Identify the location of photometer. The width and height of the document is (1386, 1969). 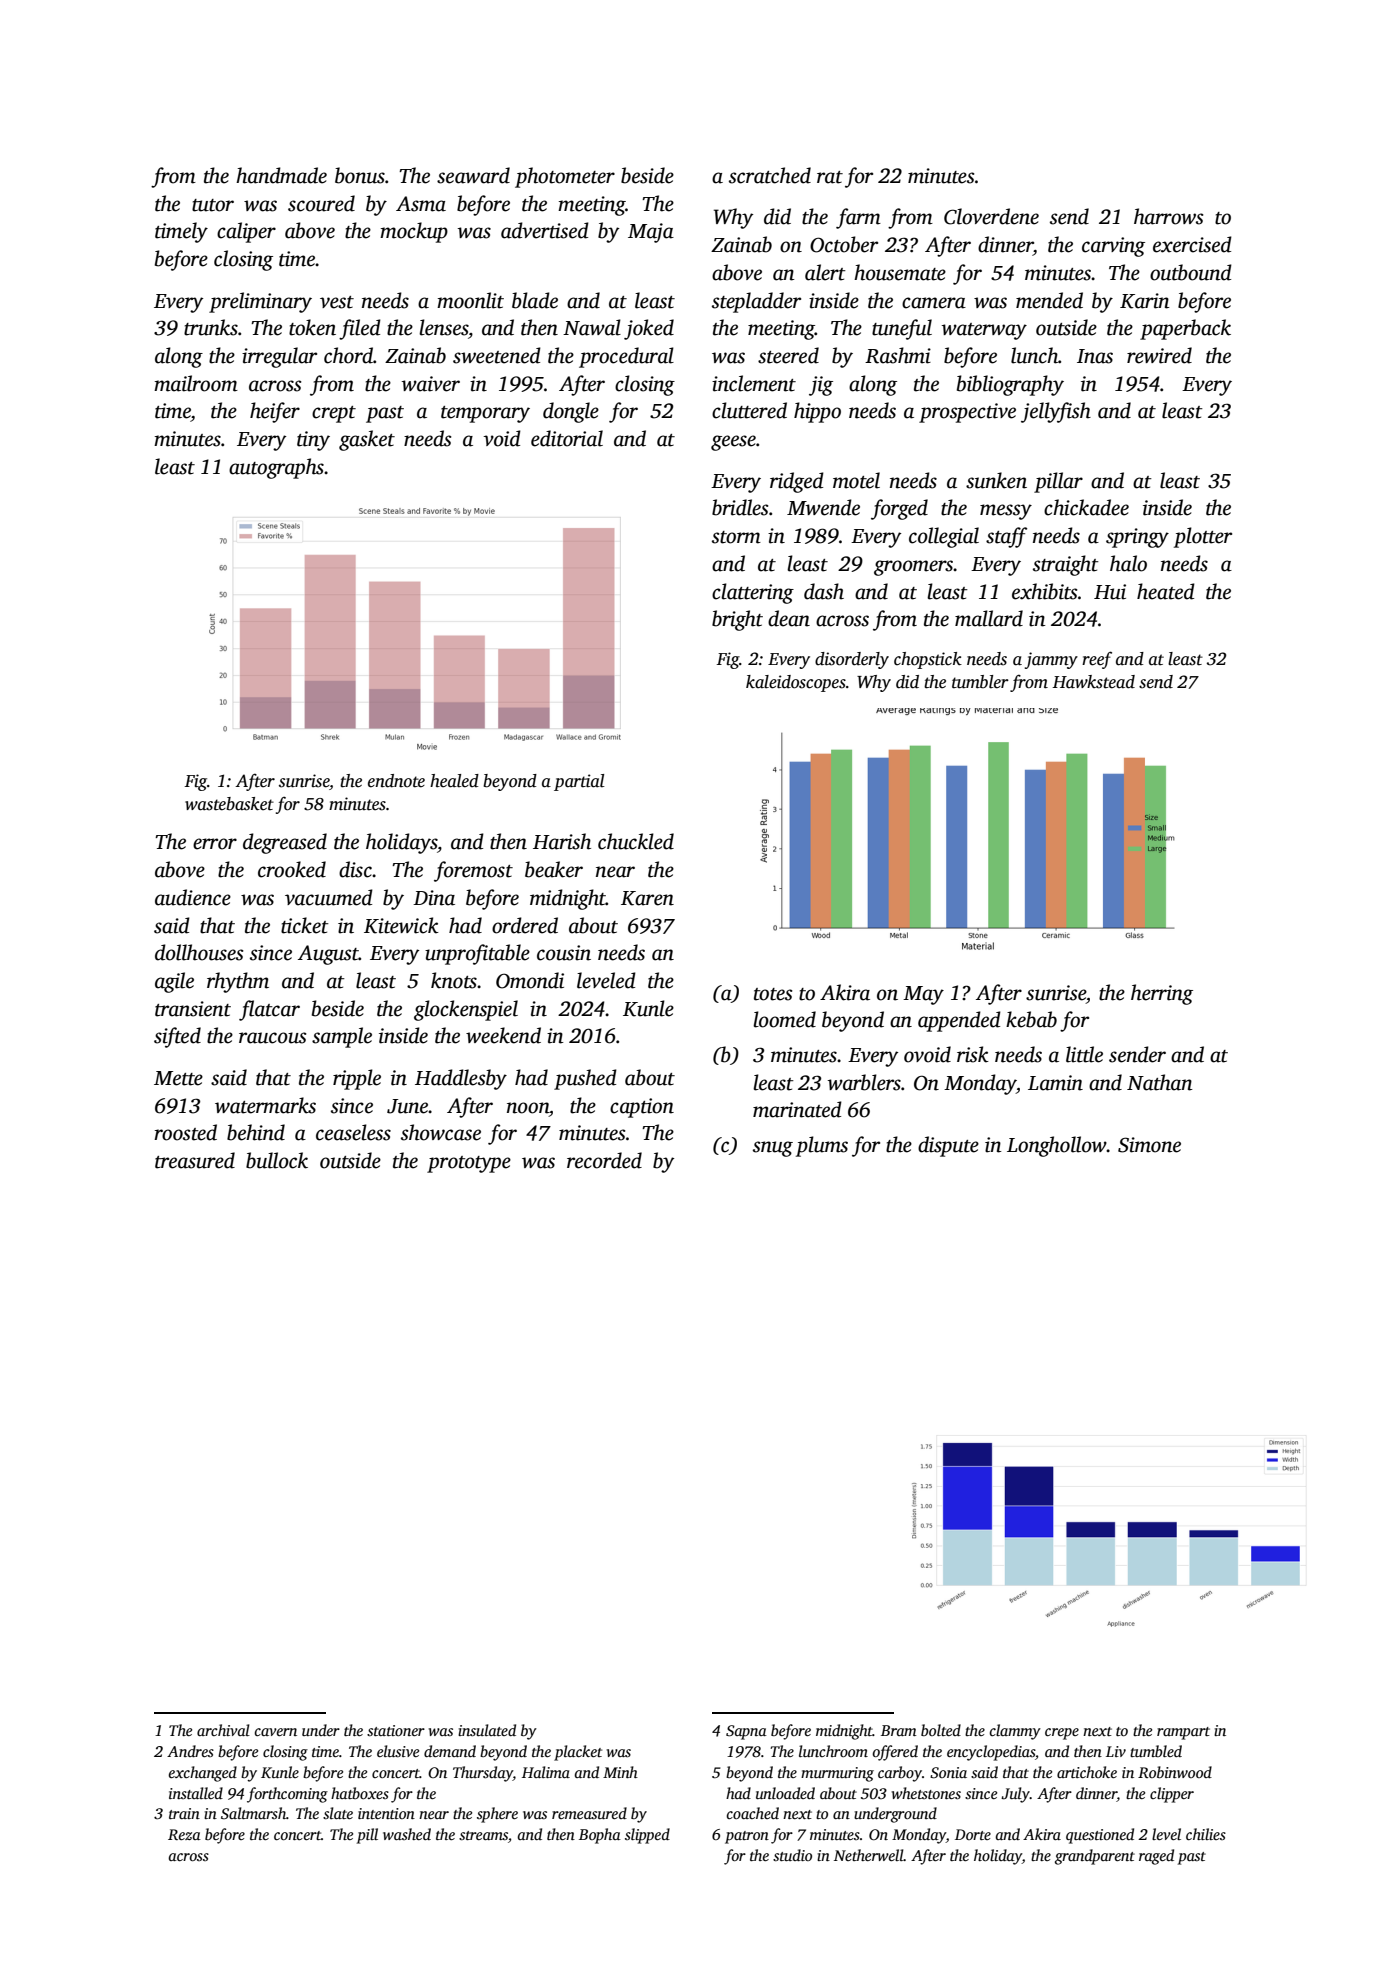
(565, 177).
